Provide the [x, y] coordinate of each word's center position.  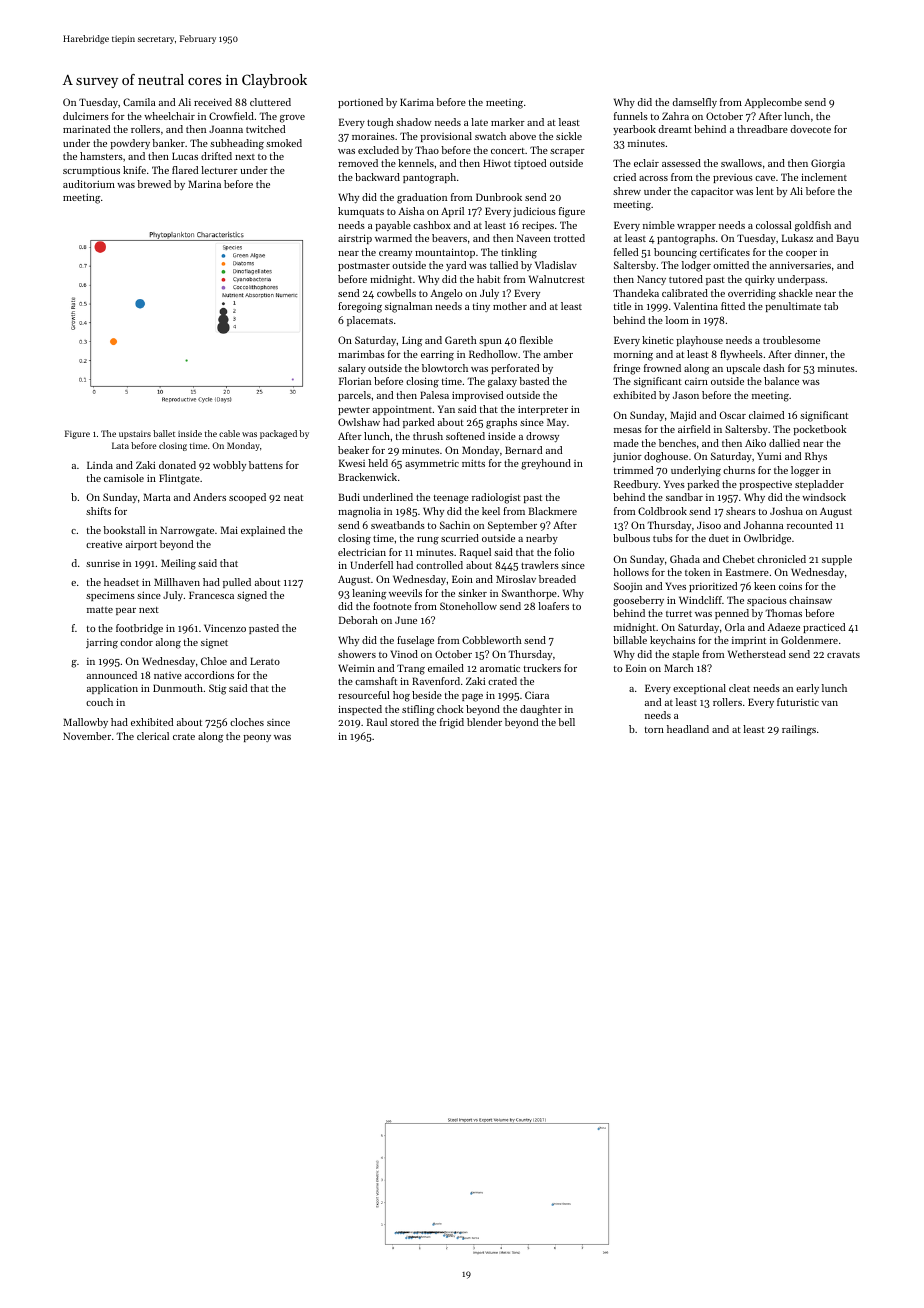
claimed [766, 415]
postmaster [364, 266]
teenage [451, 499]
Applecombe [773, 103]
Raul [377, 722]
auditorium [89, 184]
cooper [801, 254]
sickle [569, 136]
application [112, 689]
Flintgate [179, 479]
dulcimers [86, 116]
